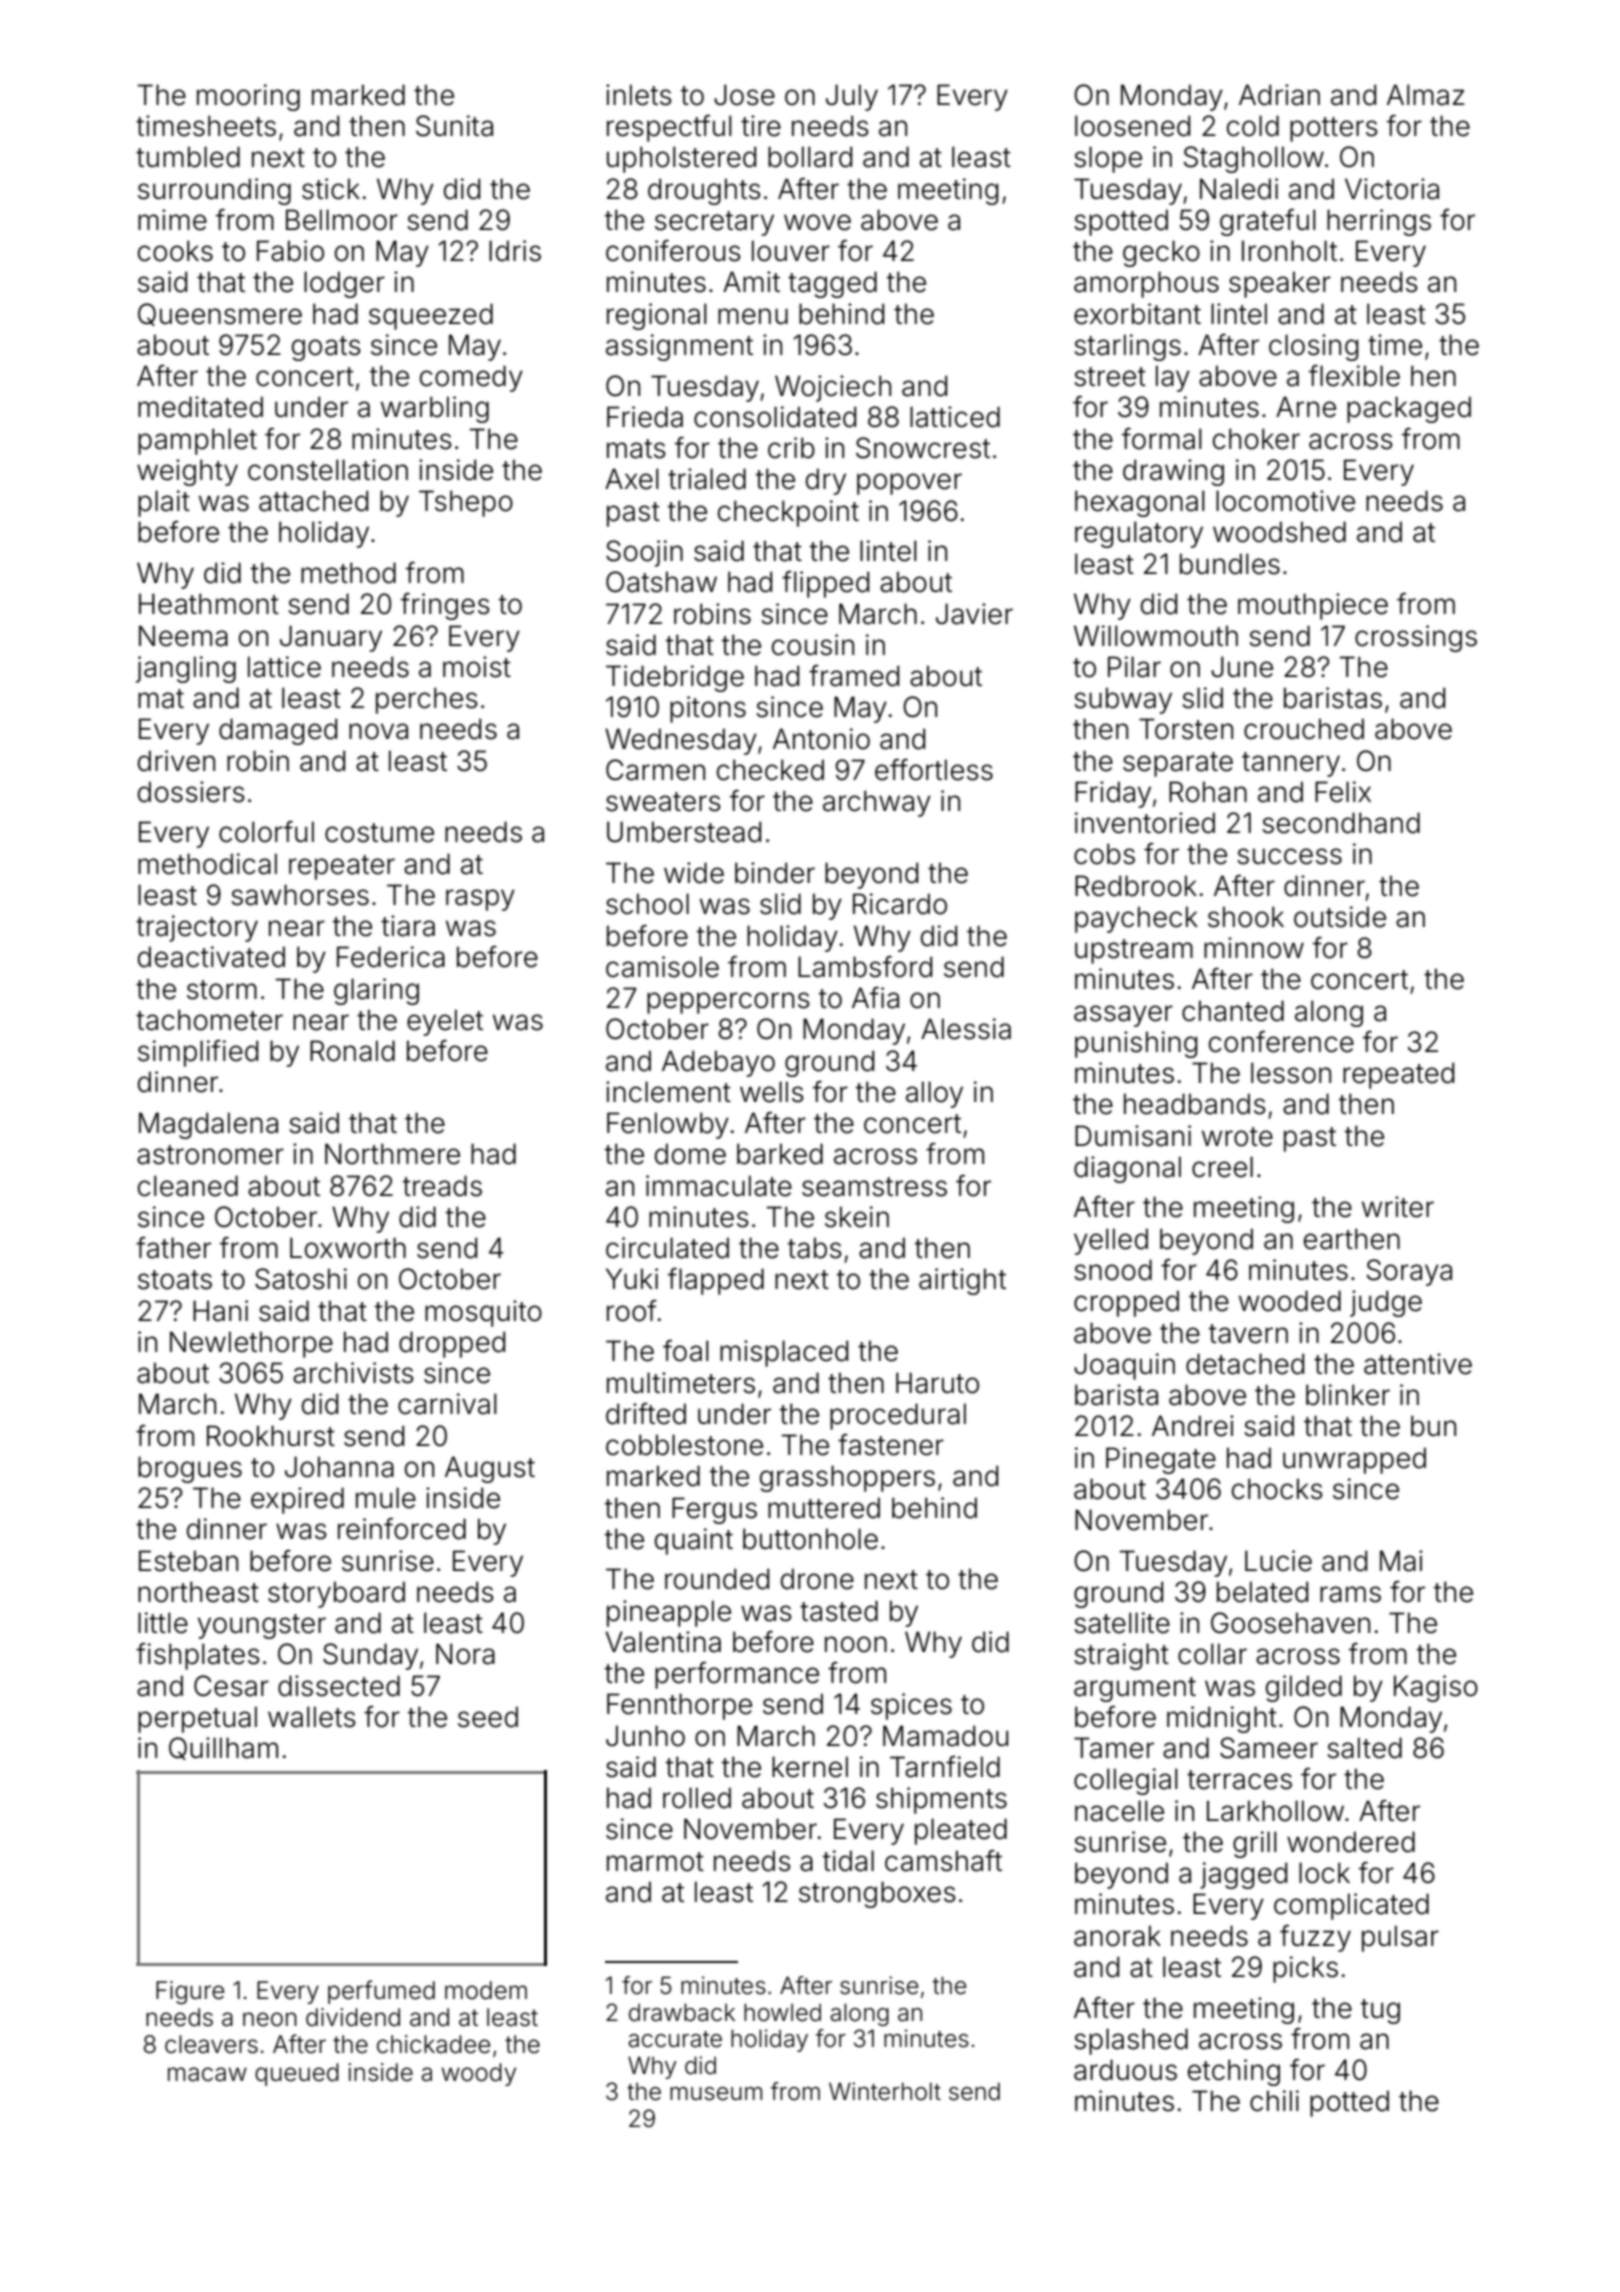 The width and height of the document is (1620, 2292). I want to click on belated, so click(1262, 1592).
